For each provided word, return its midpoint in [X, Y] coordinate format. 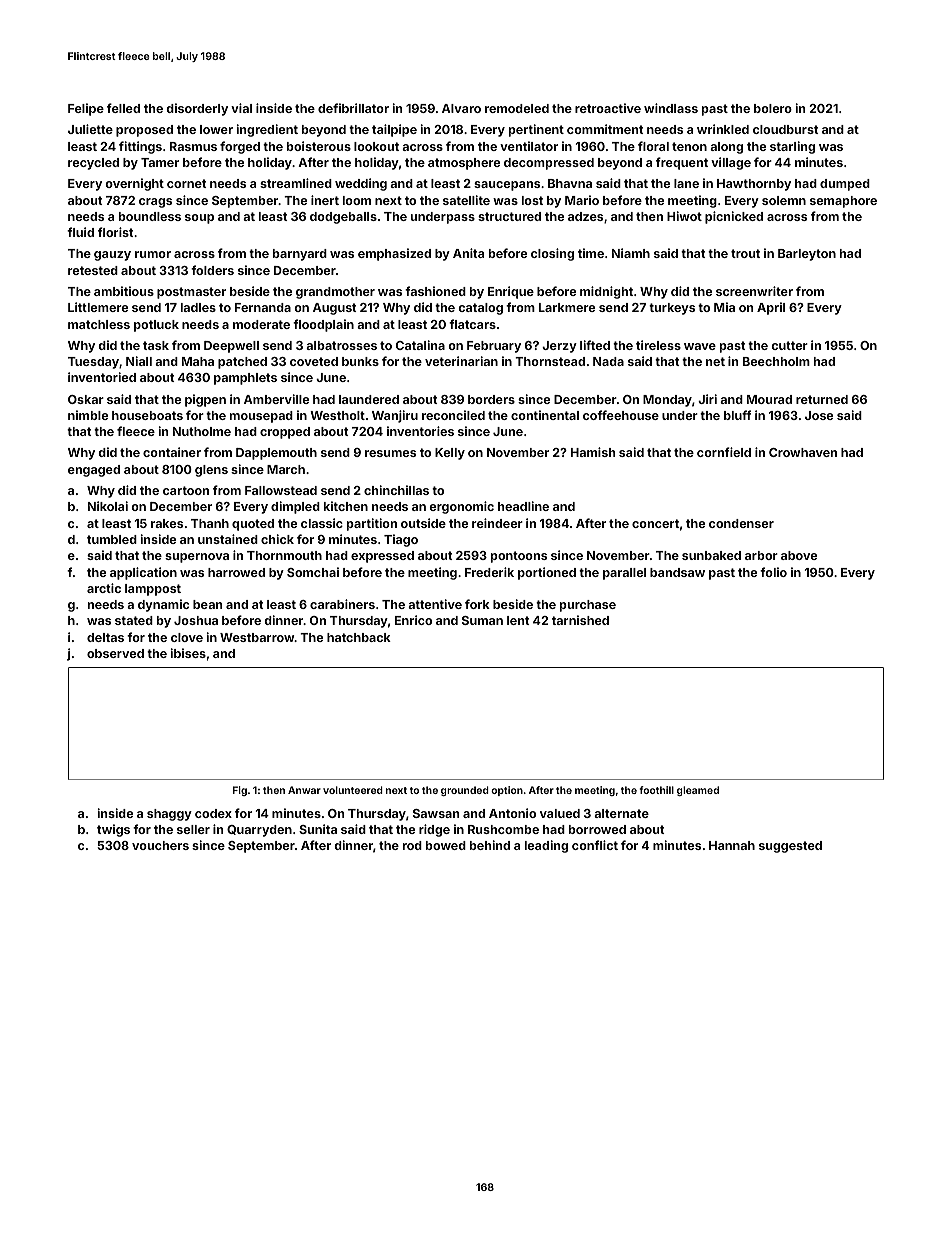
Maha [198, 361]
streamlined [296, 183]
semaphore [843, 202]
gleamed [698, 791]
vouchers [160, 845]
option [507, 791]
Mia [724, 307]
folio [773, 572]
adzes [585, 216]
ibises [188, 653]
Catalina [420, 345]
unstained [228, 539]
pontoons [519, 557]
